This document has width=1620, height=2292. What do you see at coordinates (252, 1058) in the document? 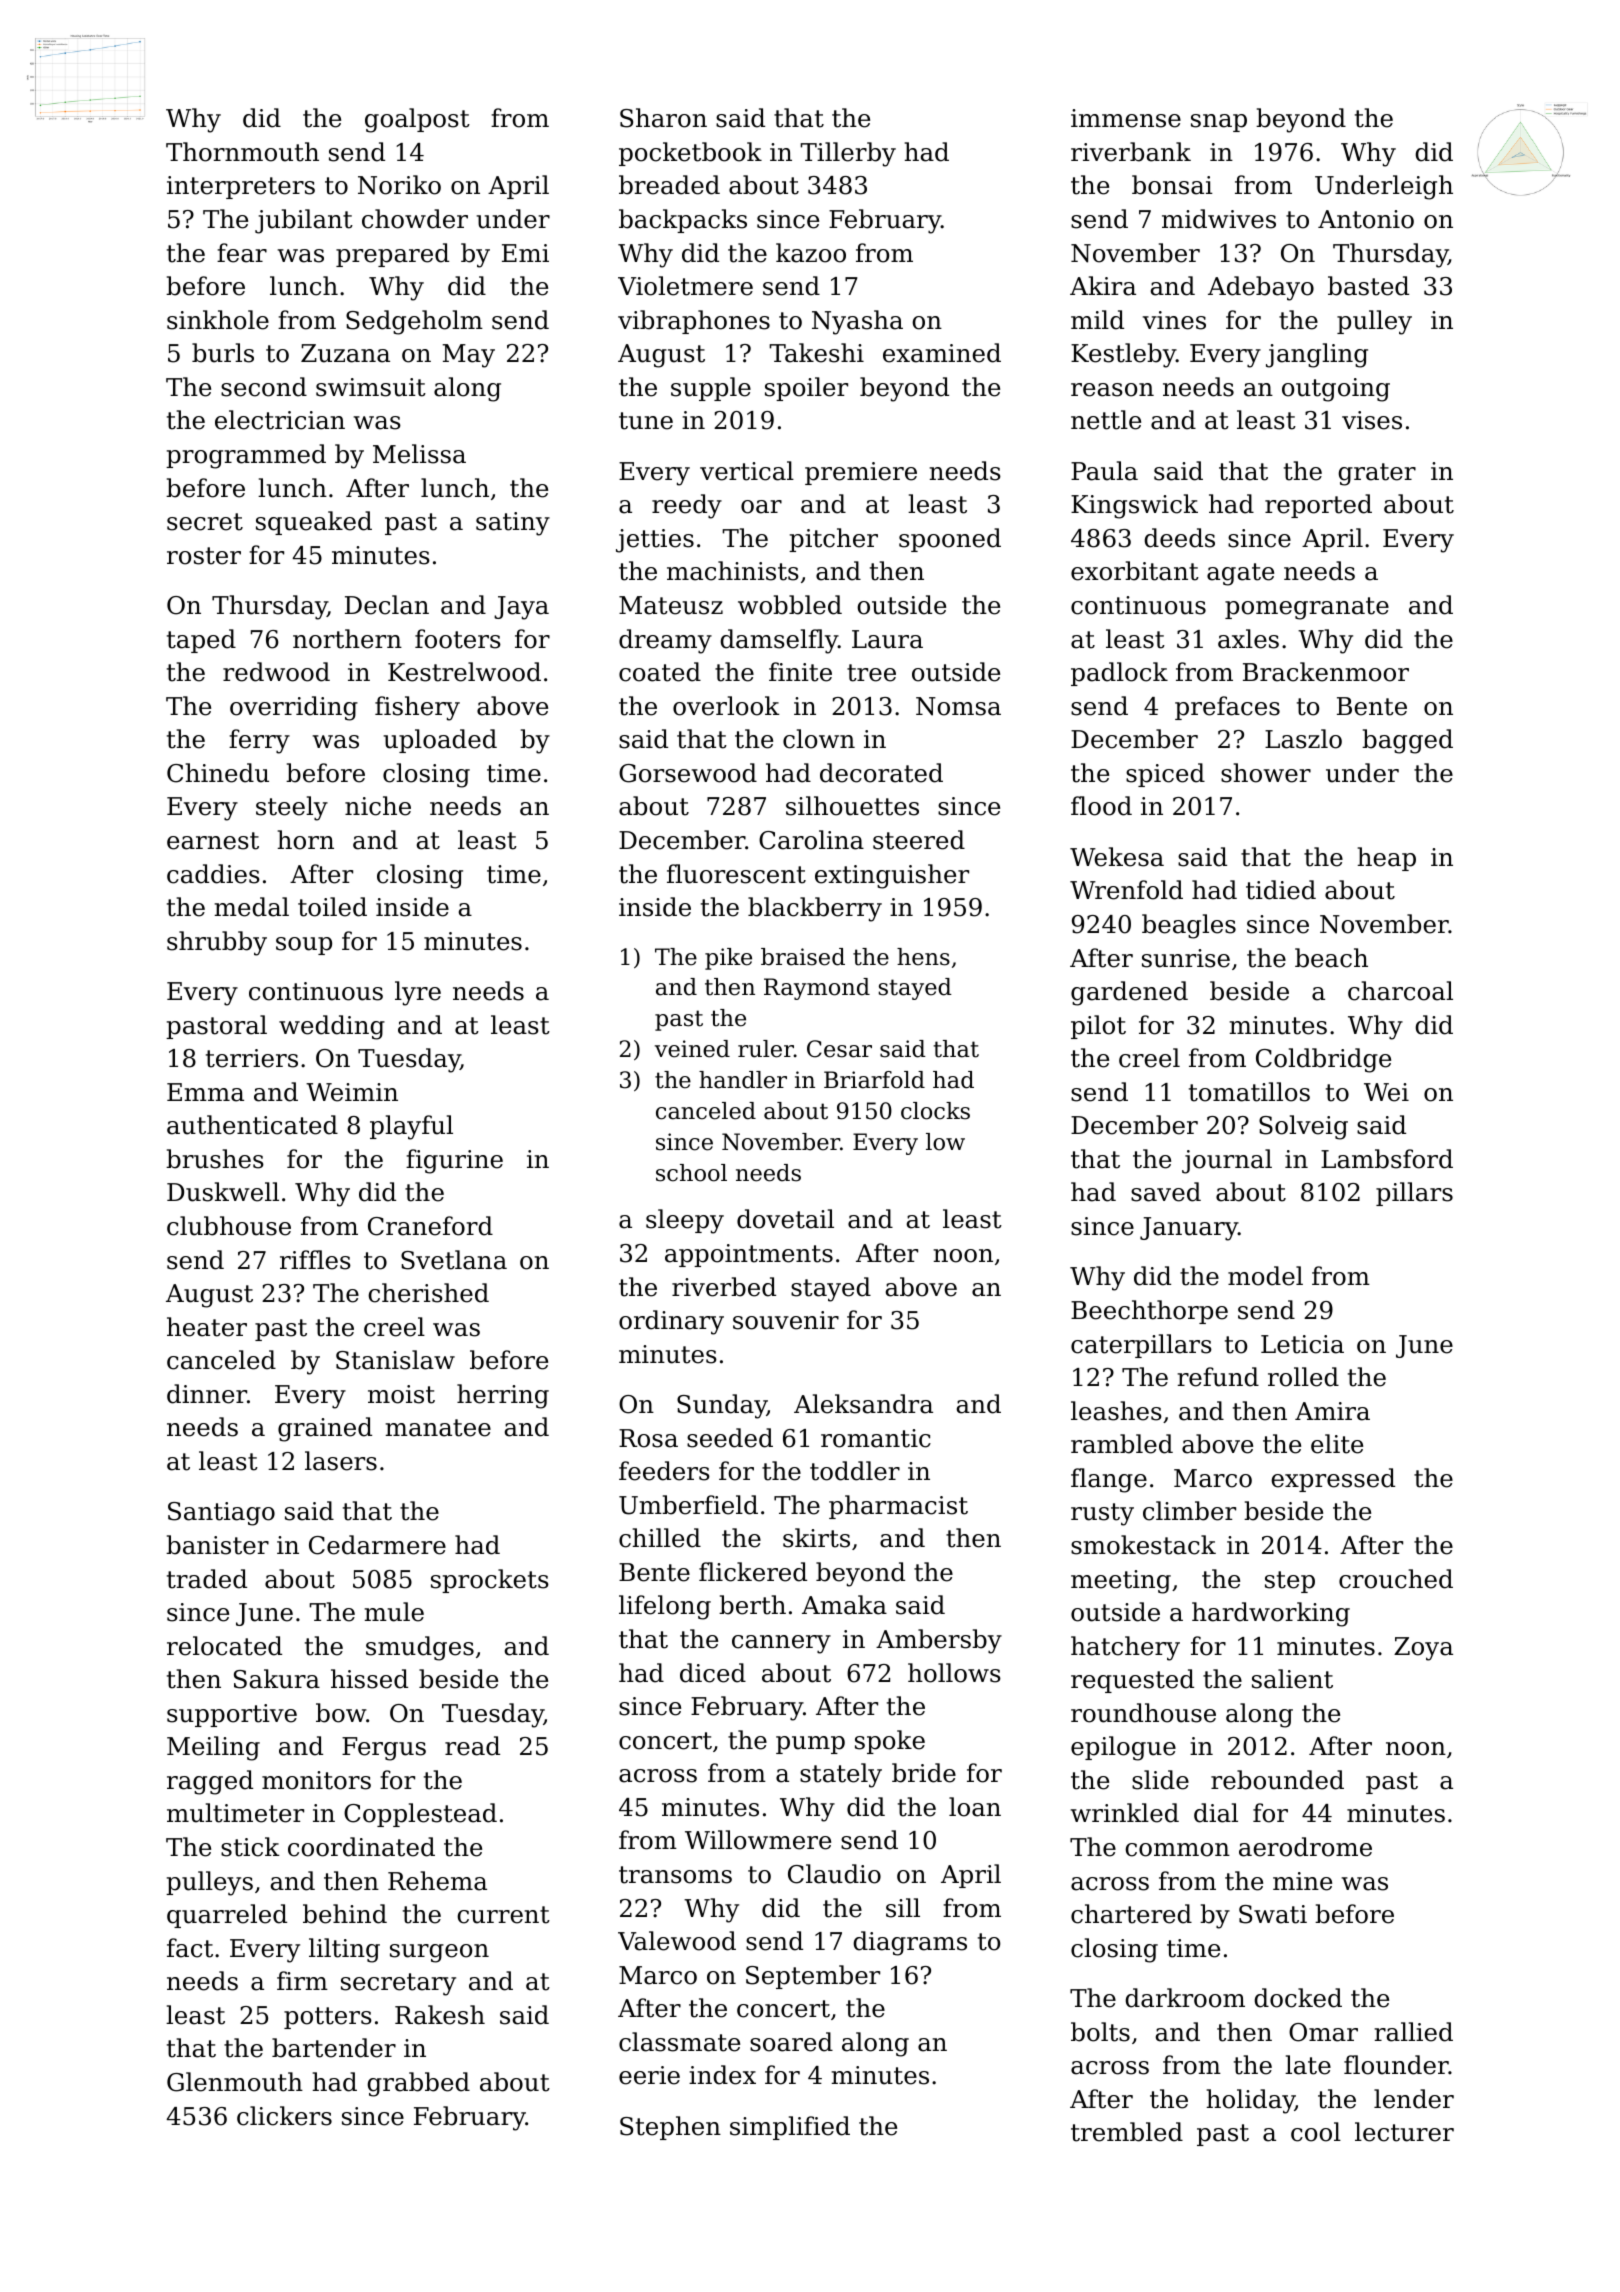
I see `terriers` at bounding box center [252, 1058].
